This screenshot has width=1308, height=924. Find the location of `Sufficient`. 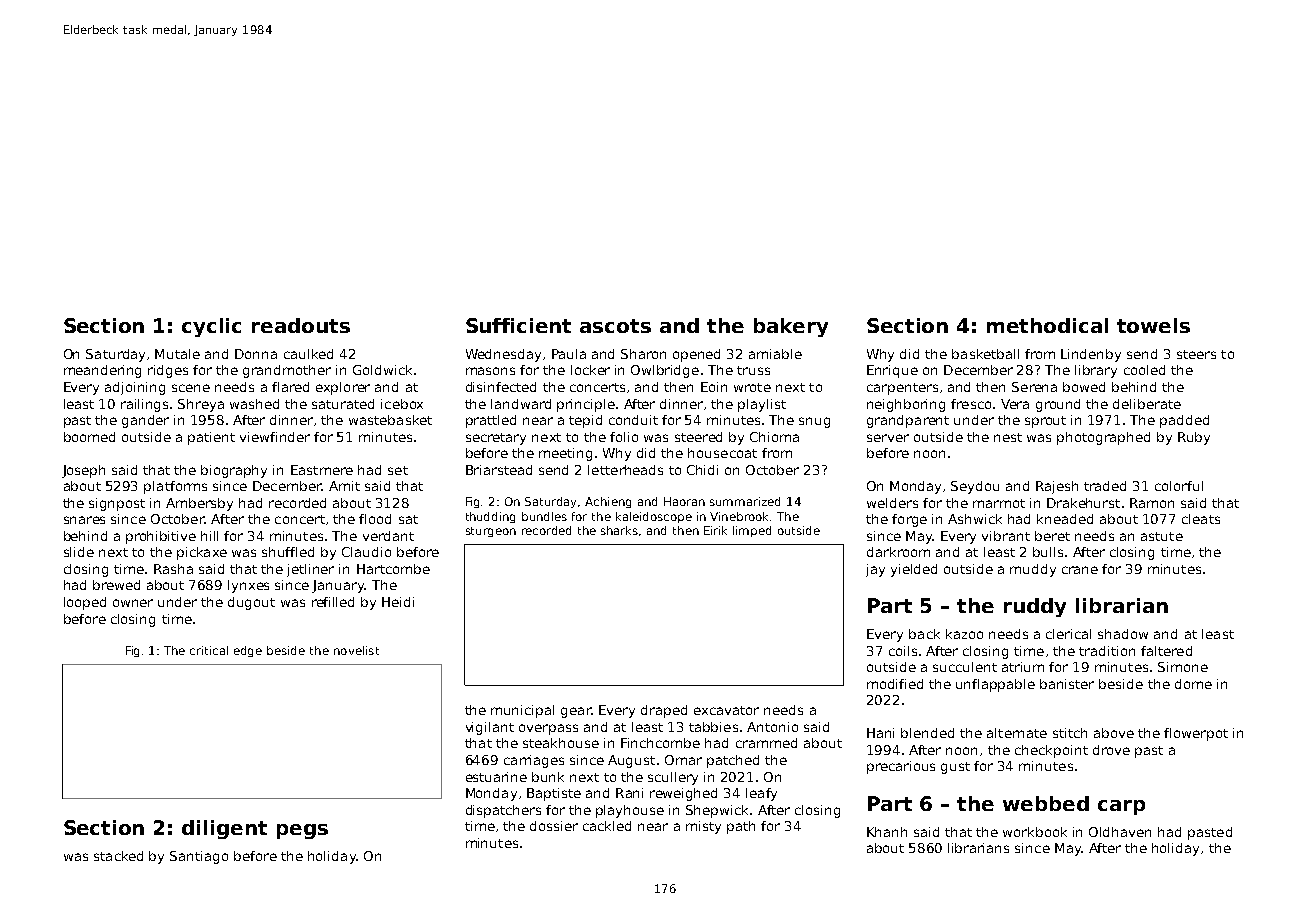

Sufficient is located at coordinates (518, 325).
